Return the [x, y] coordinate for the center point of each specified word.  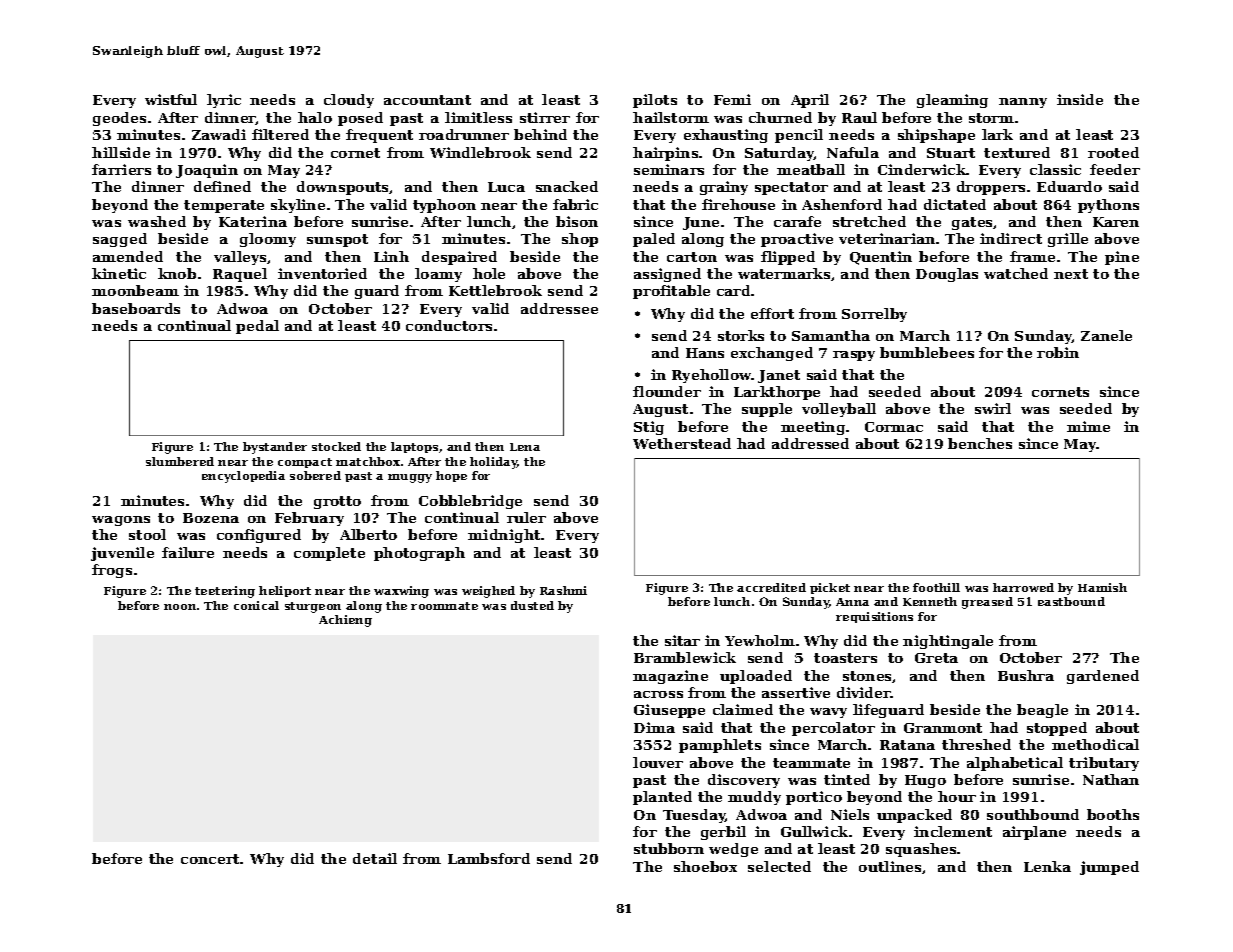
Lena [525, 447]
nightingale [948, 642]
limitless [478, 117]
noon [180, 607]
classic [1055, 169]
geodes [119, 119]
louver [658, 762]
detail [375, 858]
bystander [275, 448]
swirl [993, 408]
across [658, 694]
